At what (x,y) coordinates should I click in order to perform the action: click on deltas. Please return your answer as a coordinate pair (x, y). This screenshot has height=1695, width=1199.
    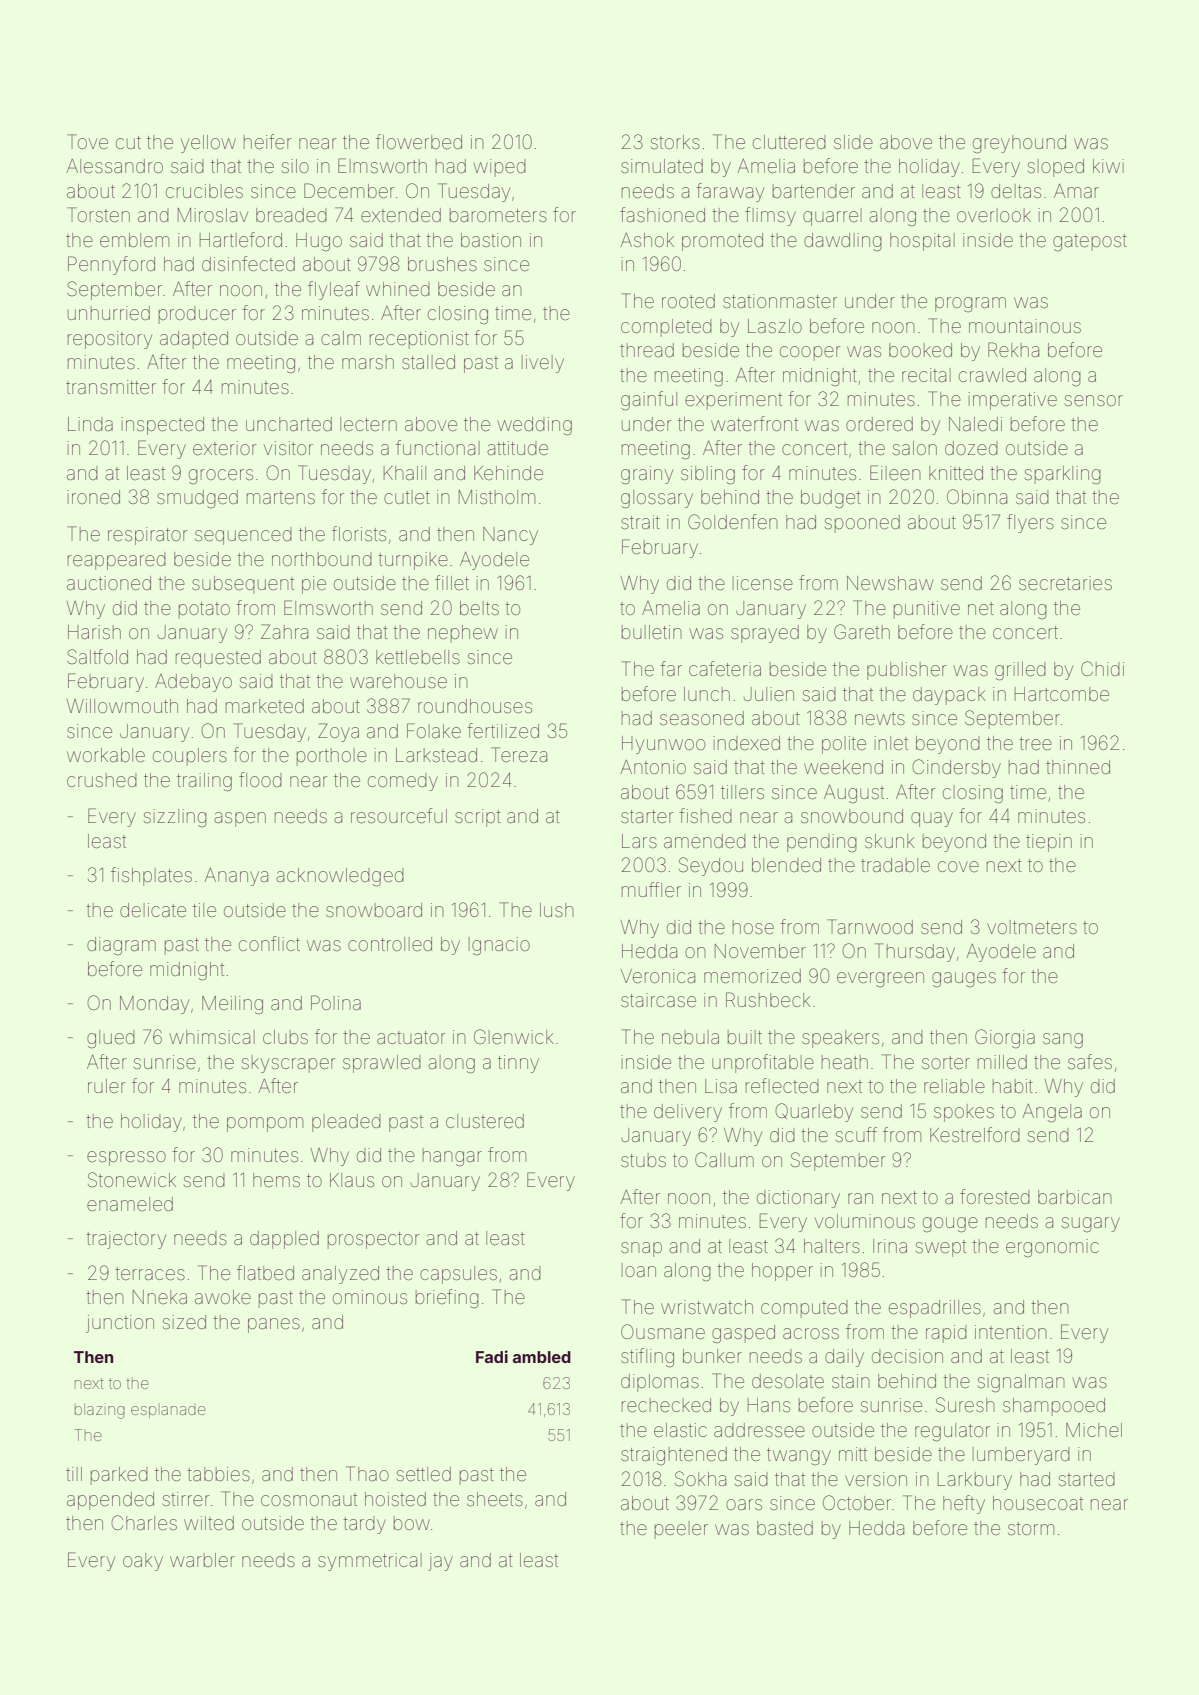
    Looking at the image, I should click on (1016, 191).
